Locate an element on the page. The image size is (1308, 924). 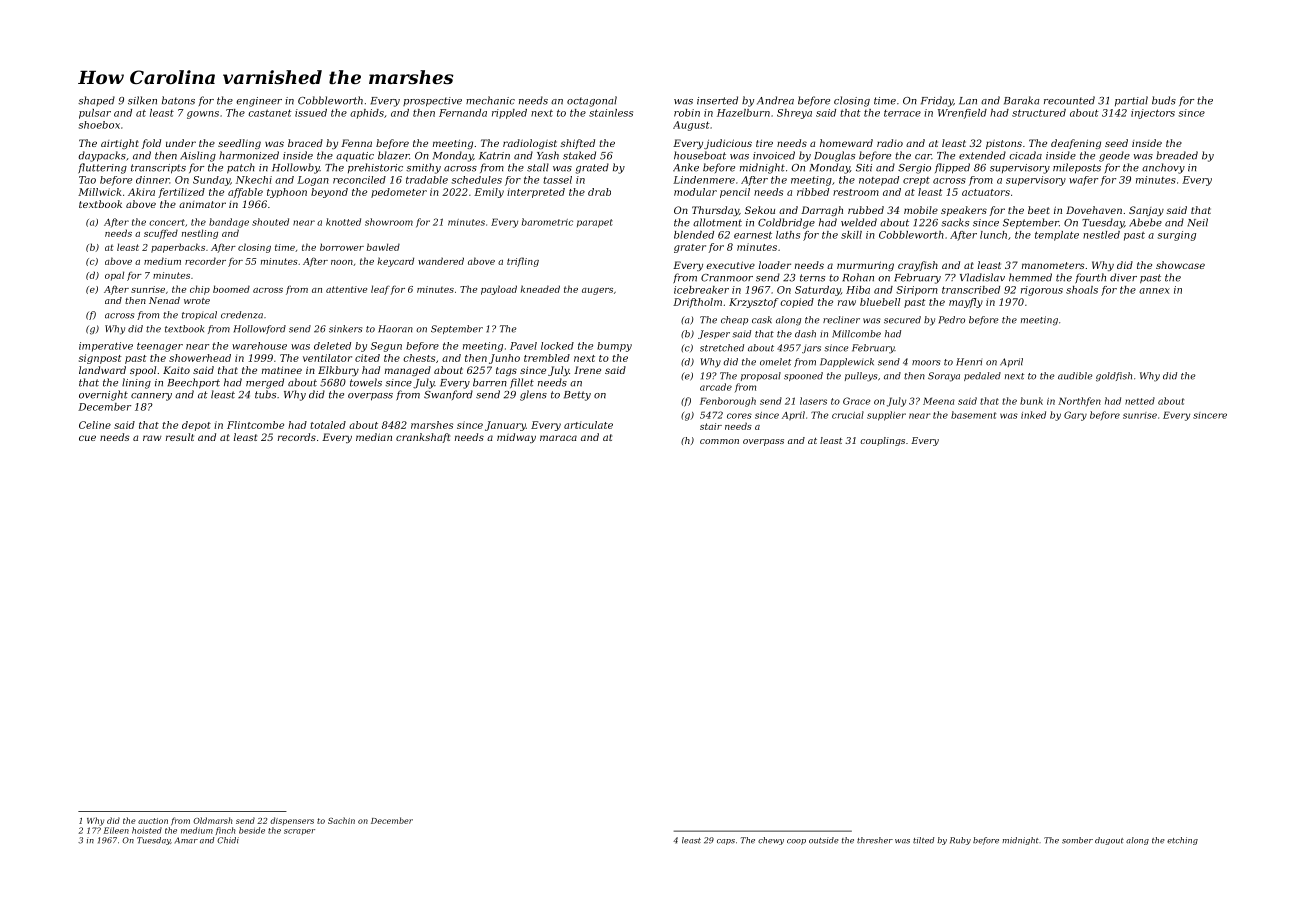
audible is located at coordinates (1075, 376).
